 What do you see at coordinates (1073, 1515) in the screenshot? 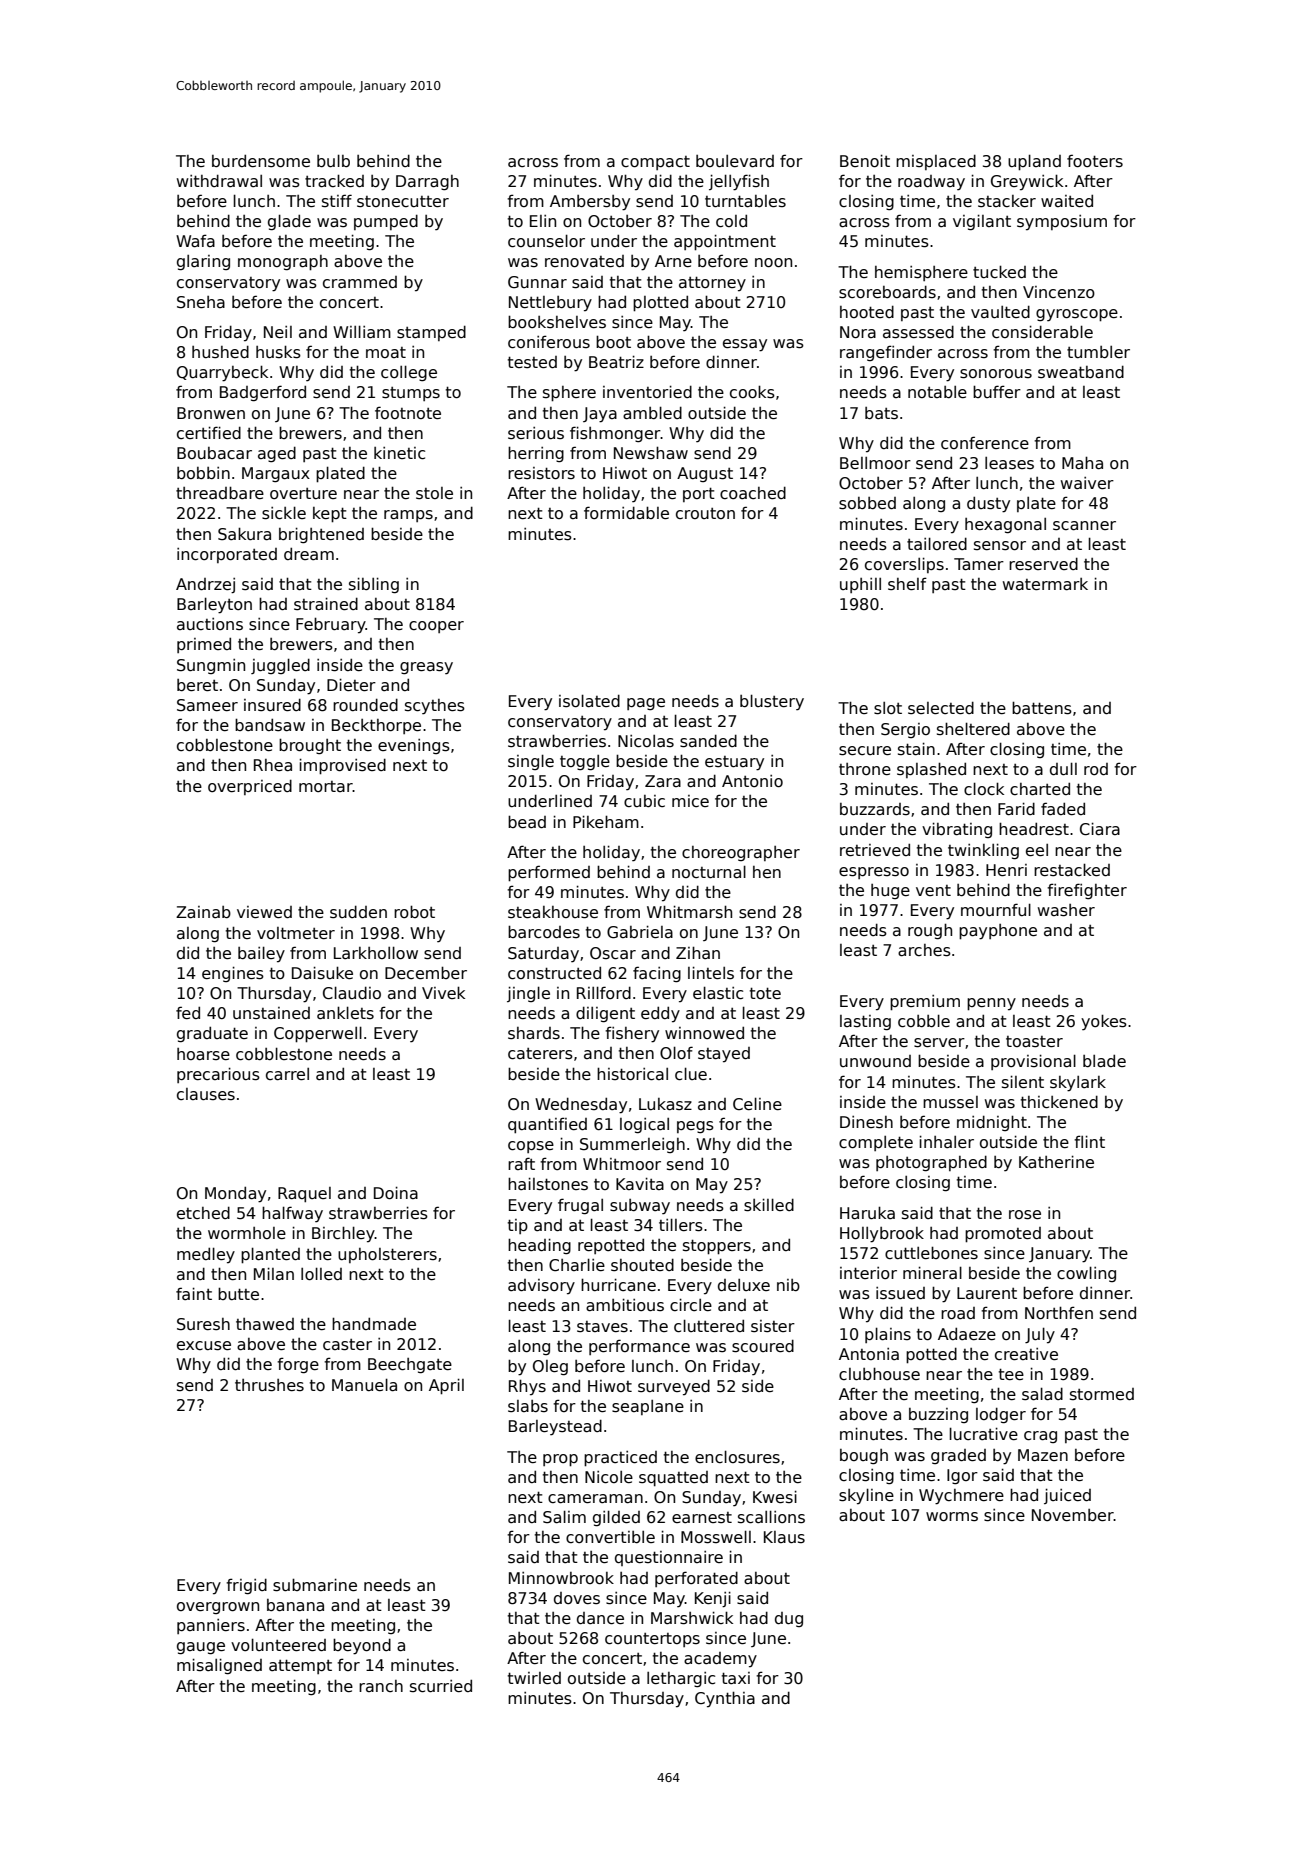
I see `November` at bounding box center [1073, 1515].
